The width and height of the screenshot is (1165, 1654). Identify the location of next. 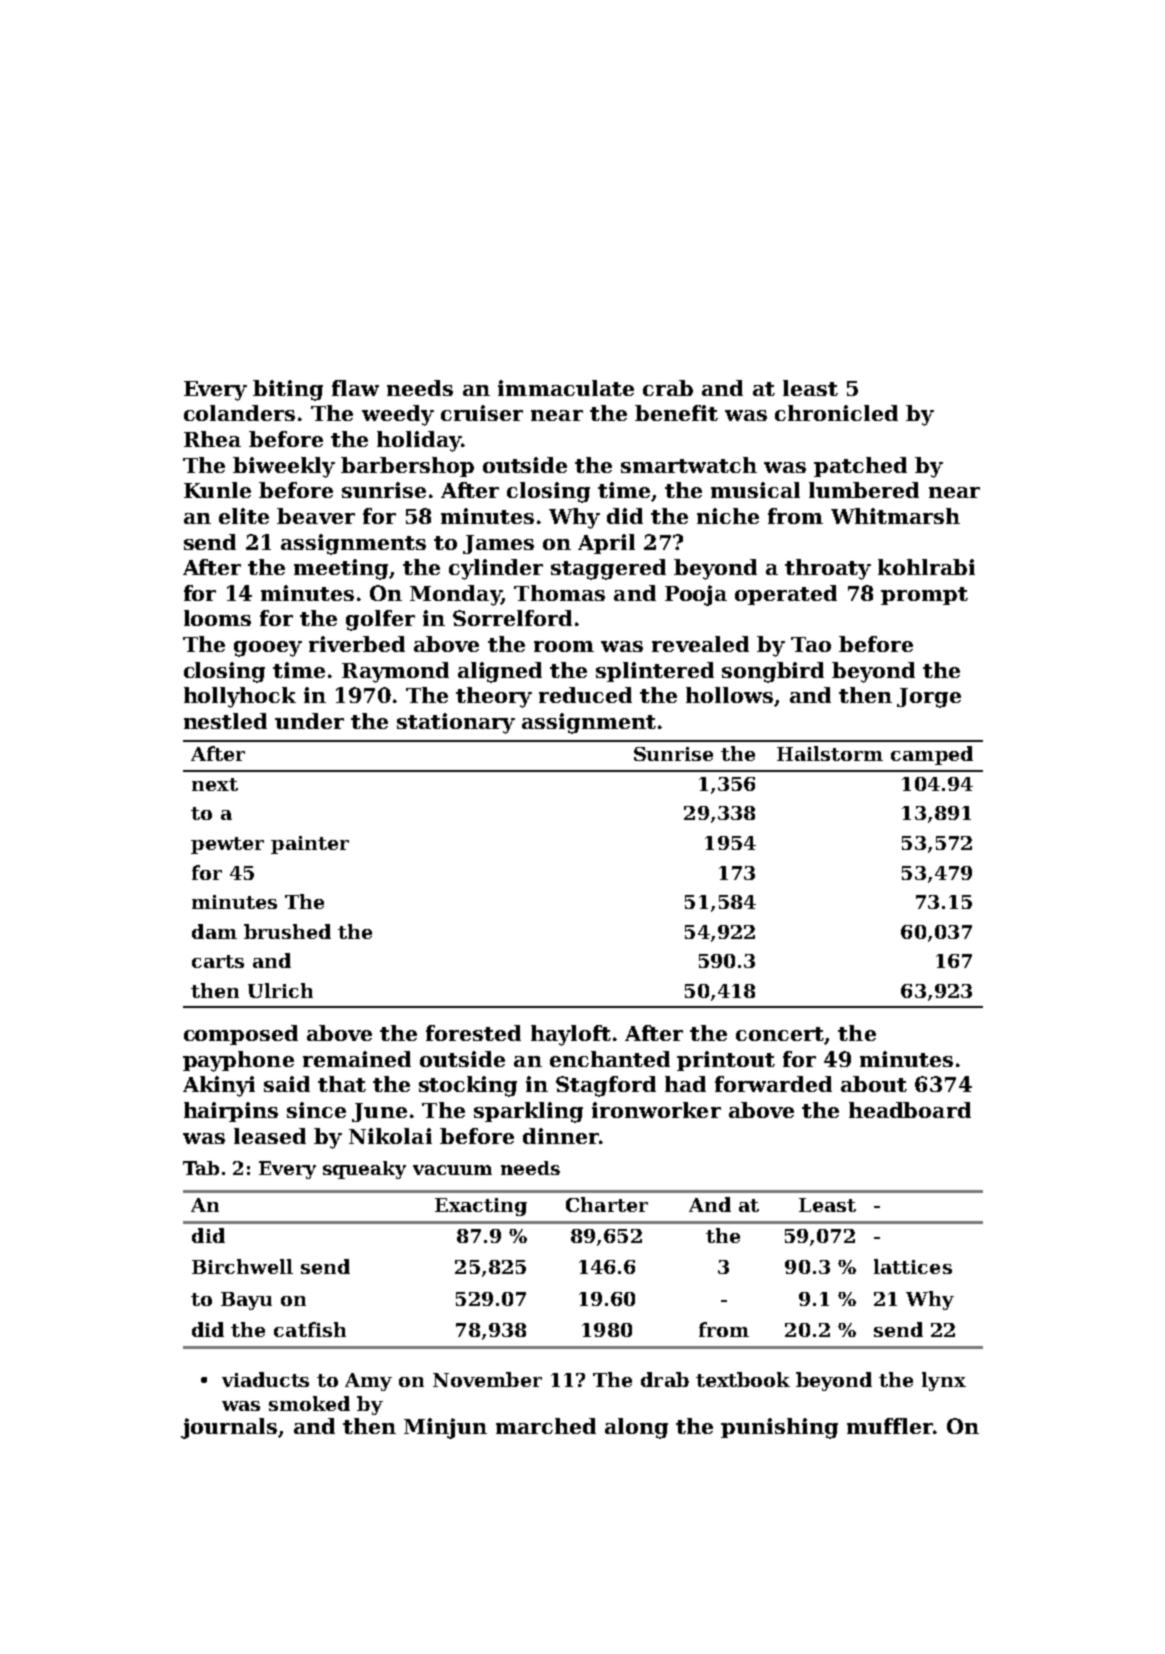
(215, 784).
